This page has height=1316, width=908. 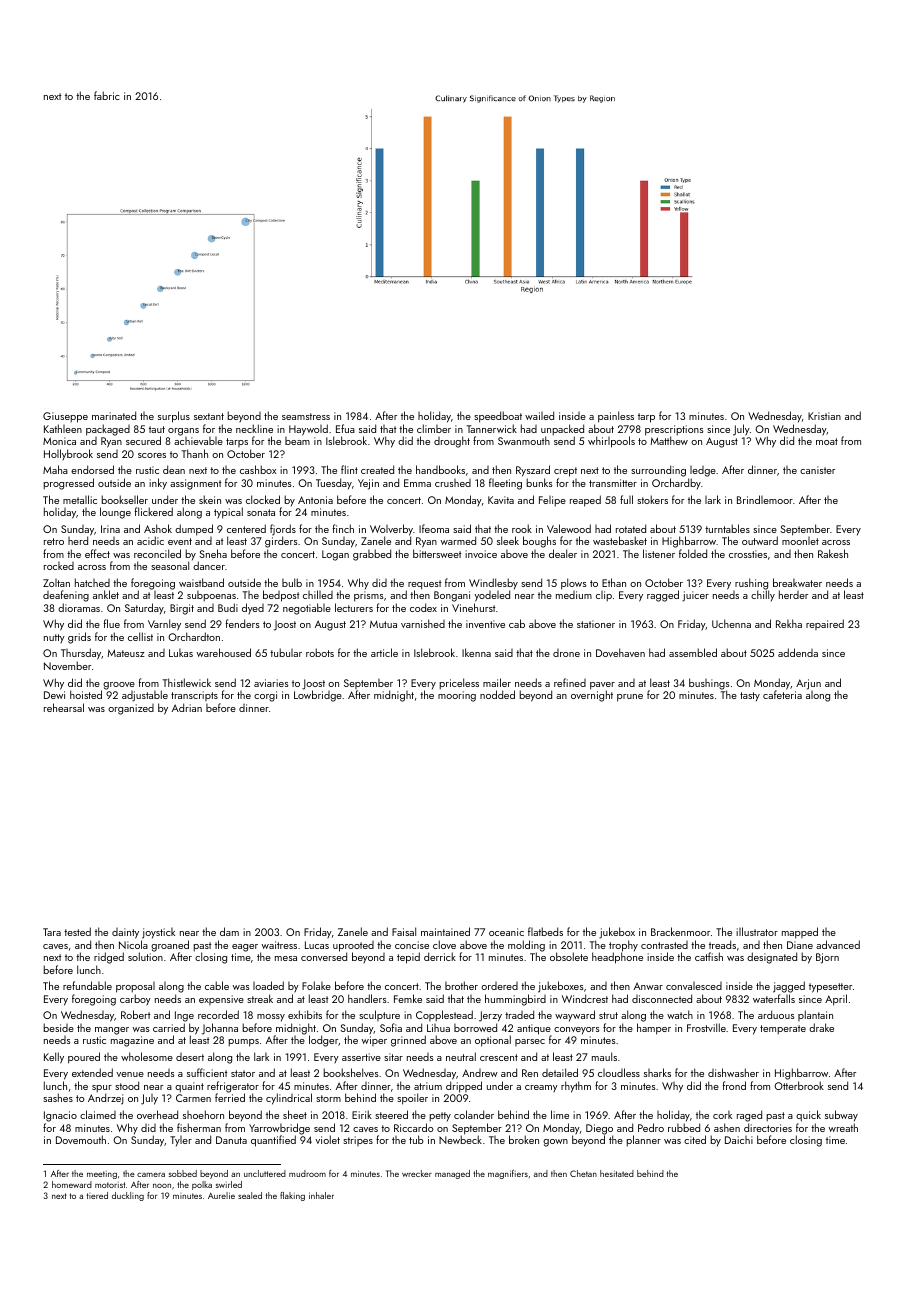 What do you see at coordinates (774, 998) in the page?
I see `waterfalls` at bounding box center [774, 998].
